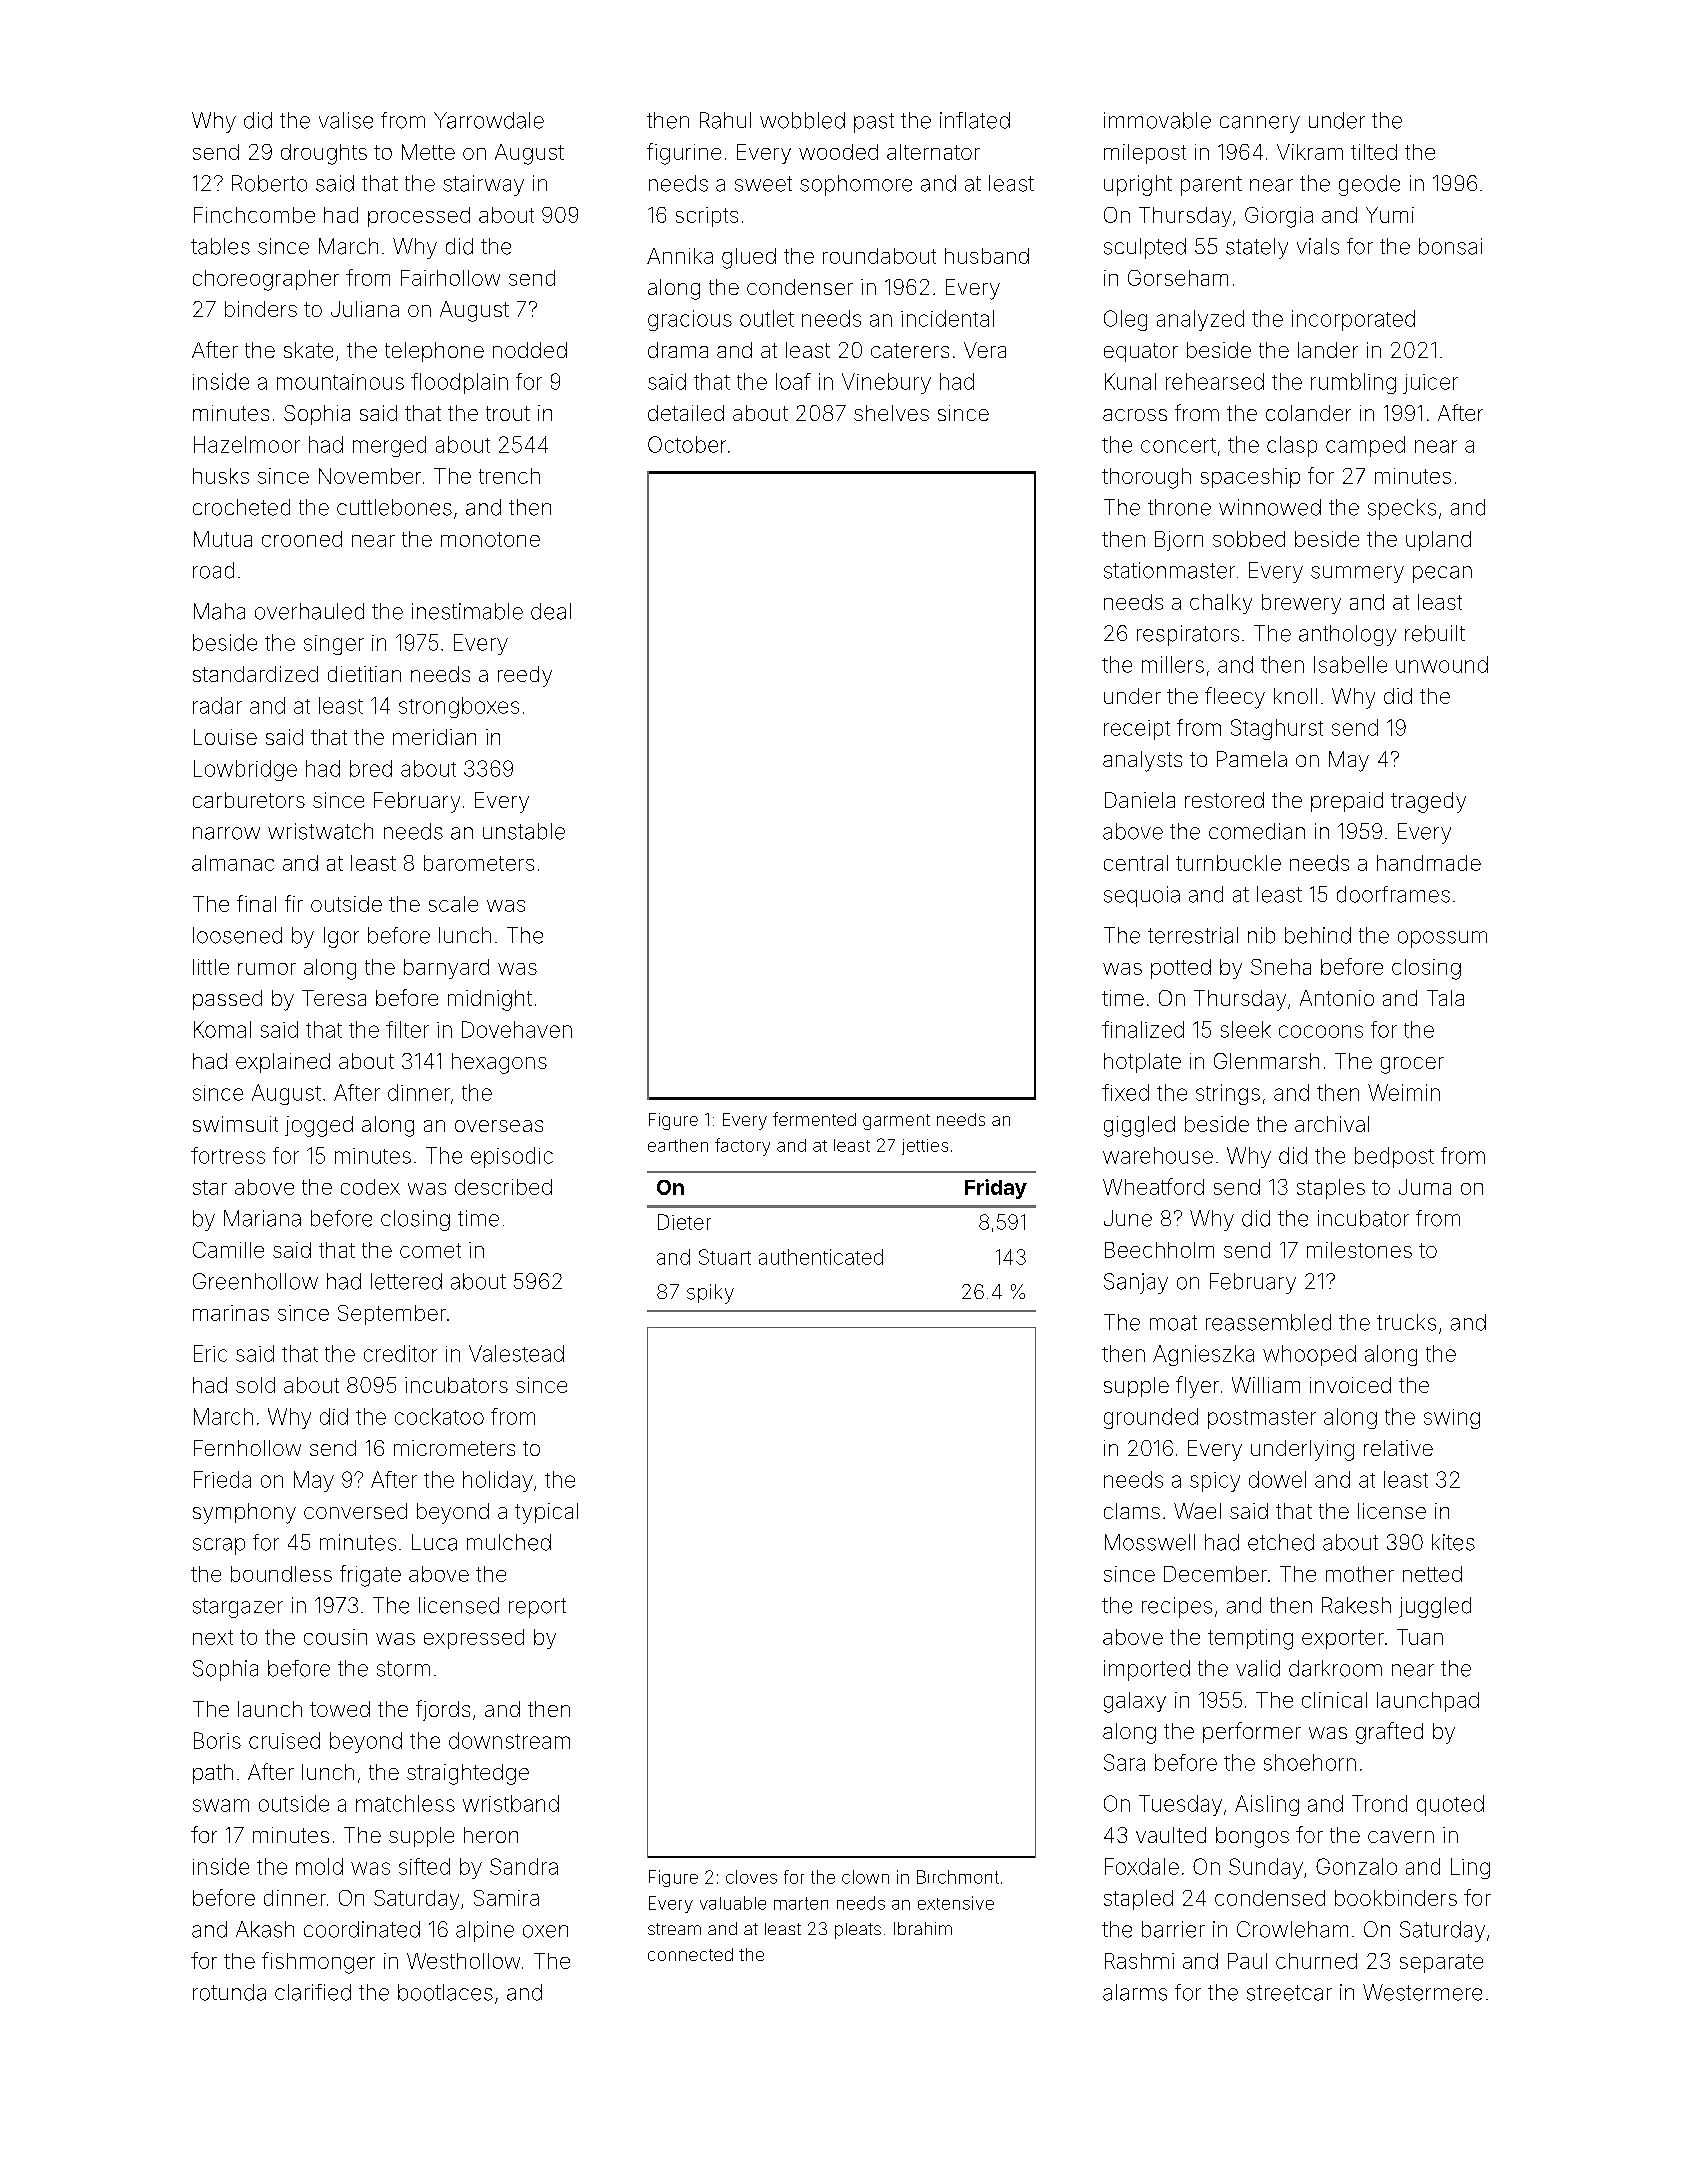 The width and height of the image is (1683, 2178). Describe the element at coordinates (222, 1029) in the image. I see `Komal` at that location.
